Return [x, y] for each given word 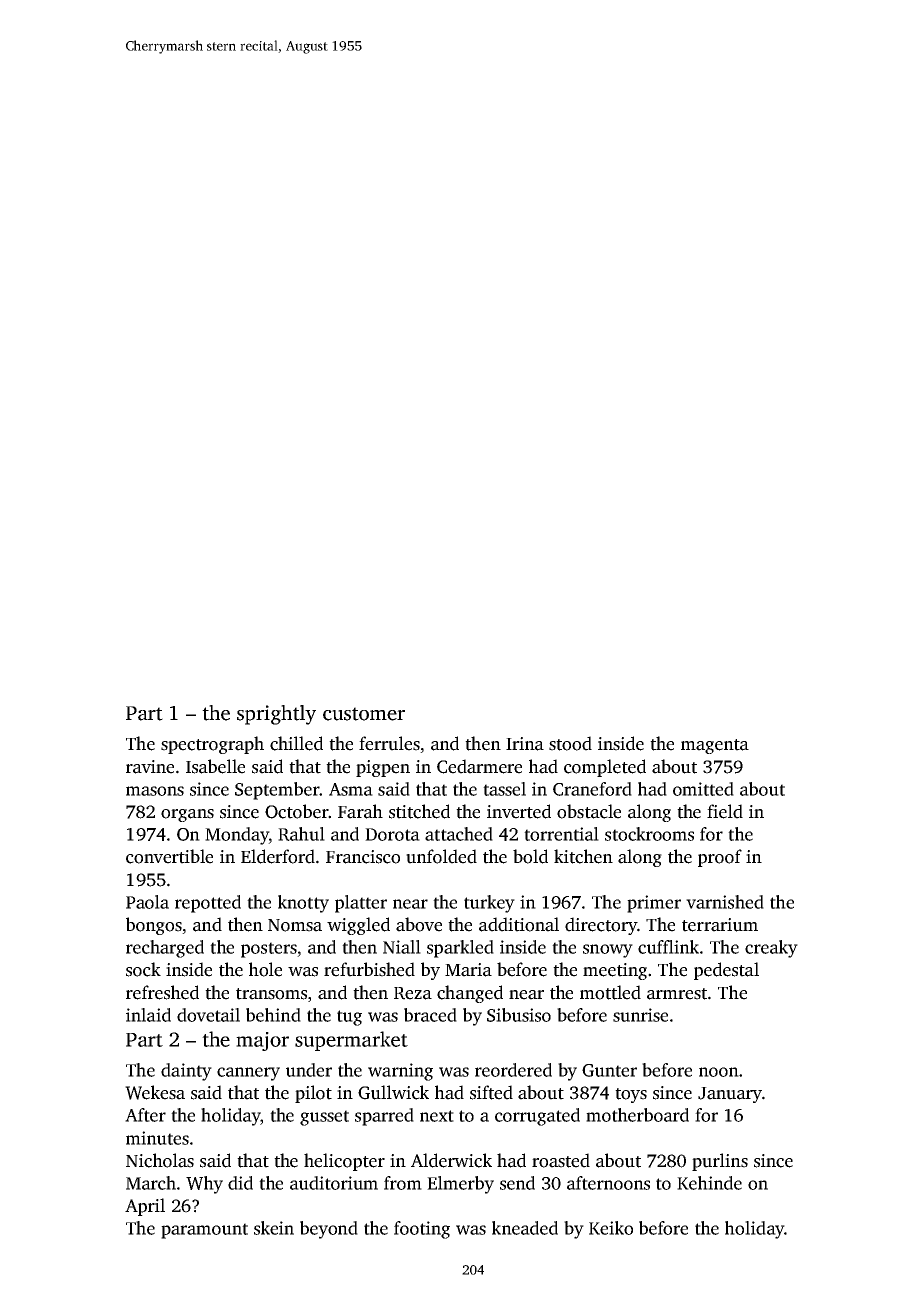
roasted [561, 1160]
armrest [677, 994]
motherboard [637, 1115]
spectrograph [212, 745]
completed [605, 768]
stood [570, 743]
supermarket [351, 1041]
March [151, 1183]
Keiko [611, 1228]
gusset [324, 1118]
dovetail [208, 1015]
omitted [703, 789]
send [517, 1183]
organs [187, 815]
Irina [525, 744]
